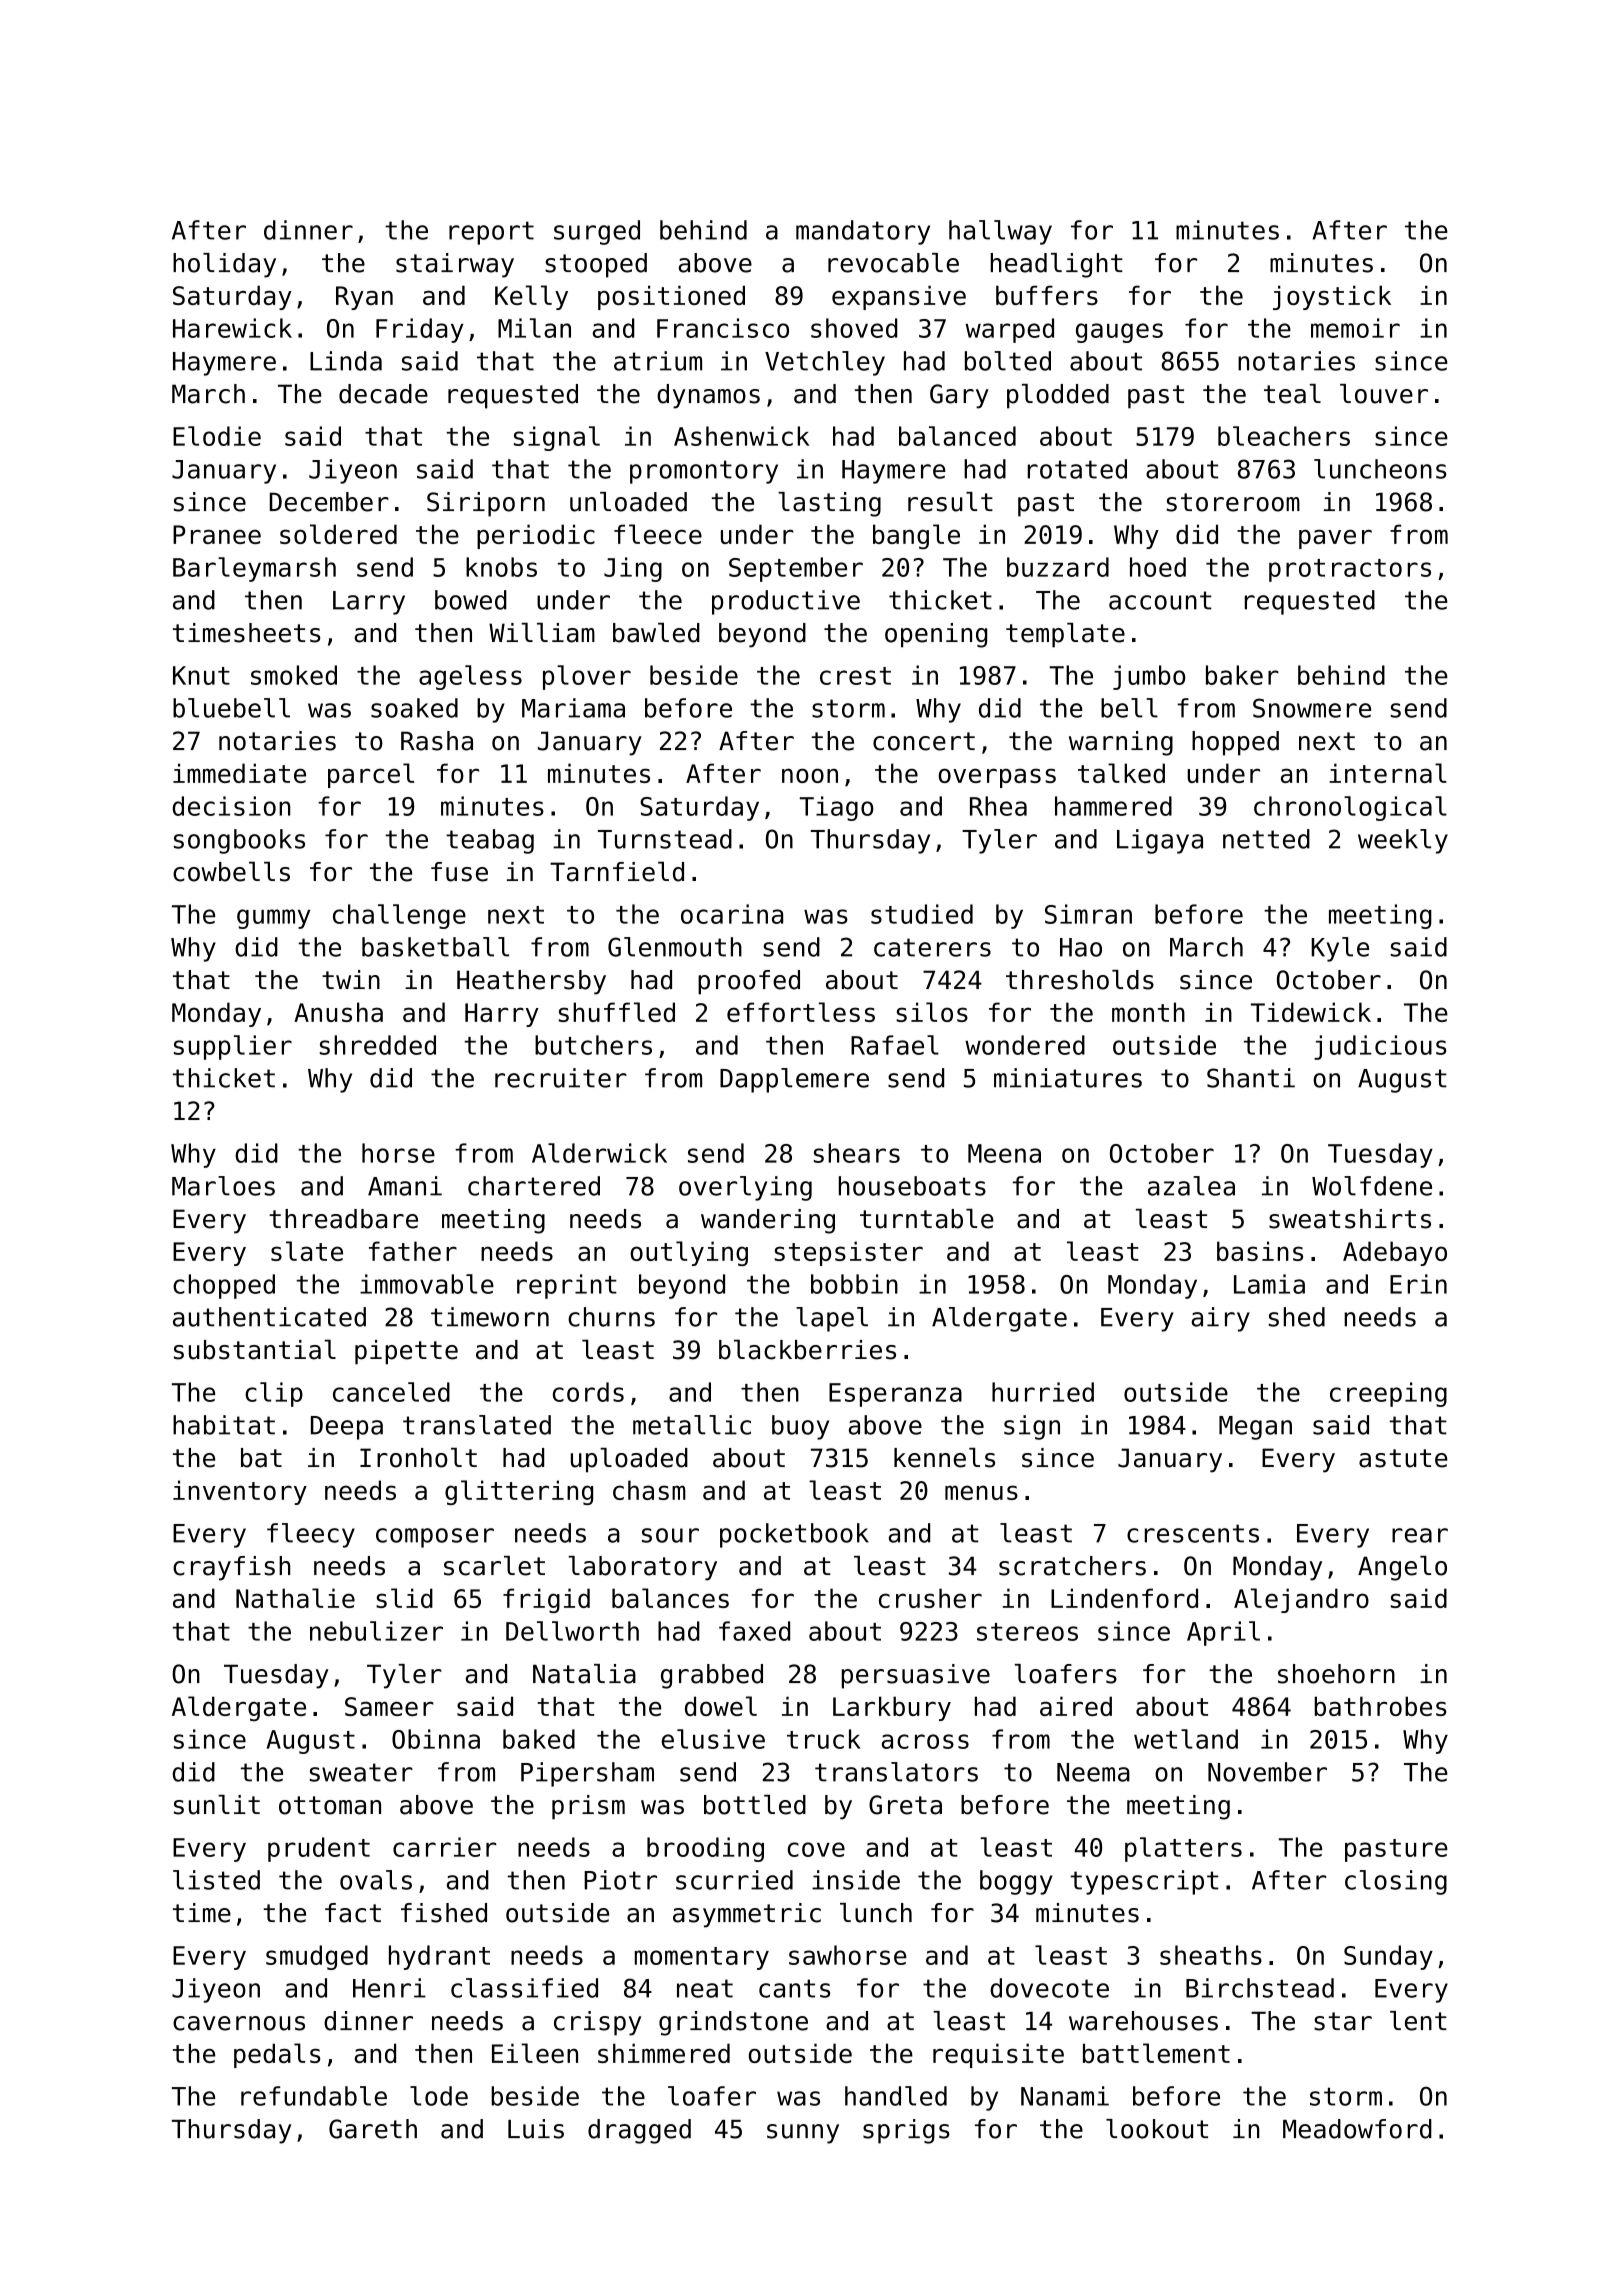  I want to click on cavernous, so click(239, 2023).
